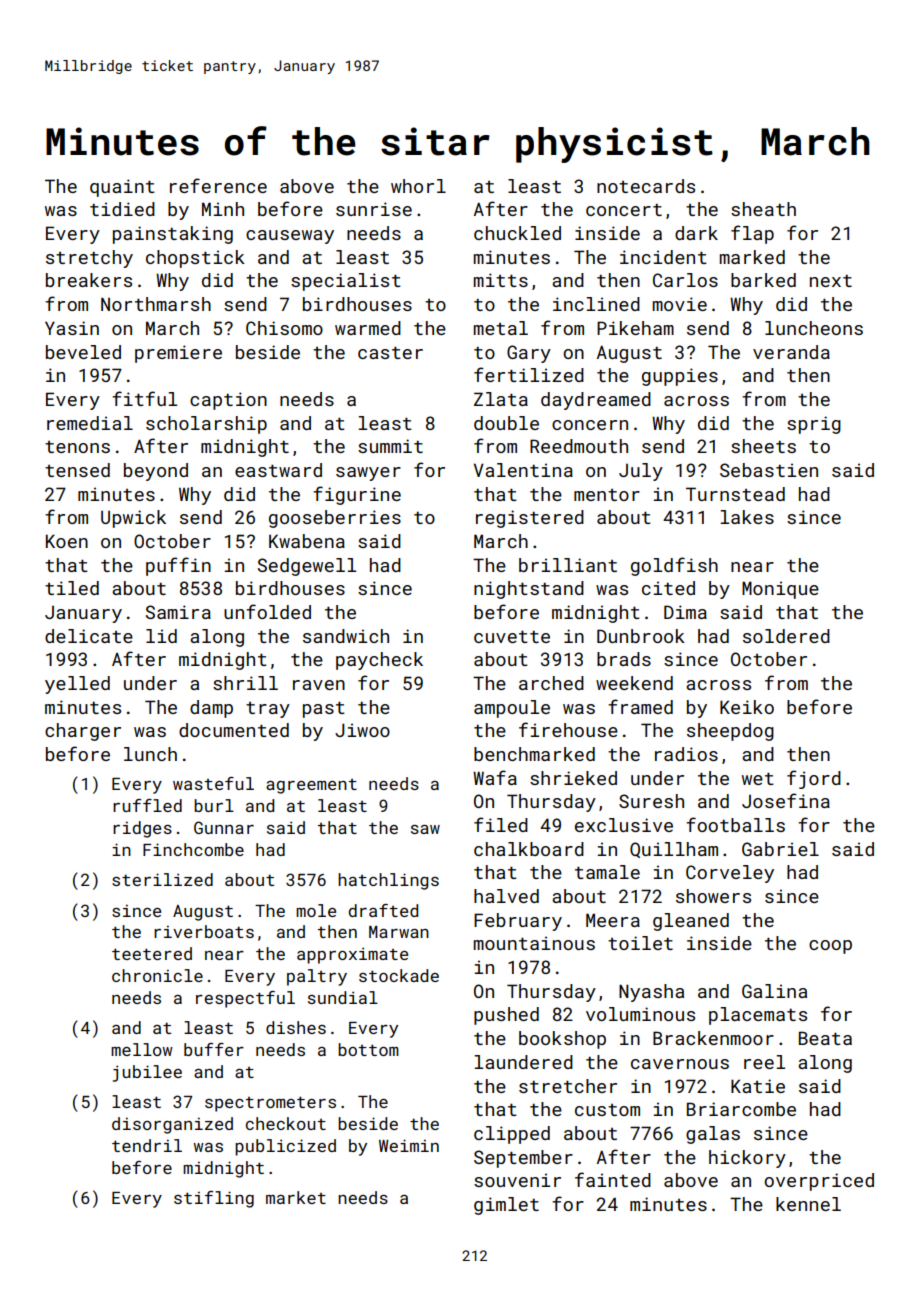  What do you see at coordinates (596, 401) in the image?
I see `daydreamed` at bounding box center [596, 401].
